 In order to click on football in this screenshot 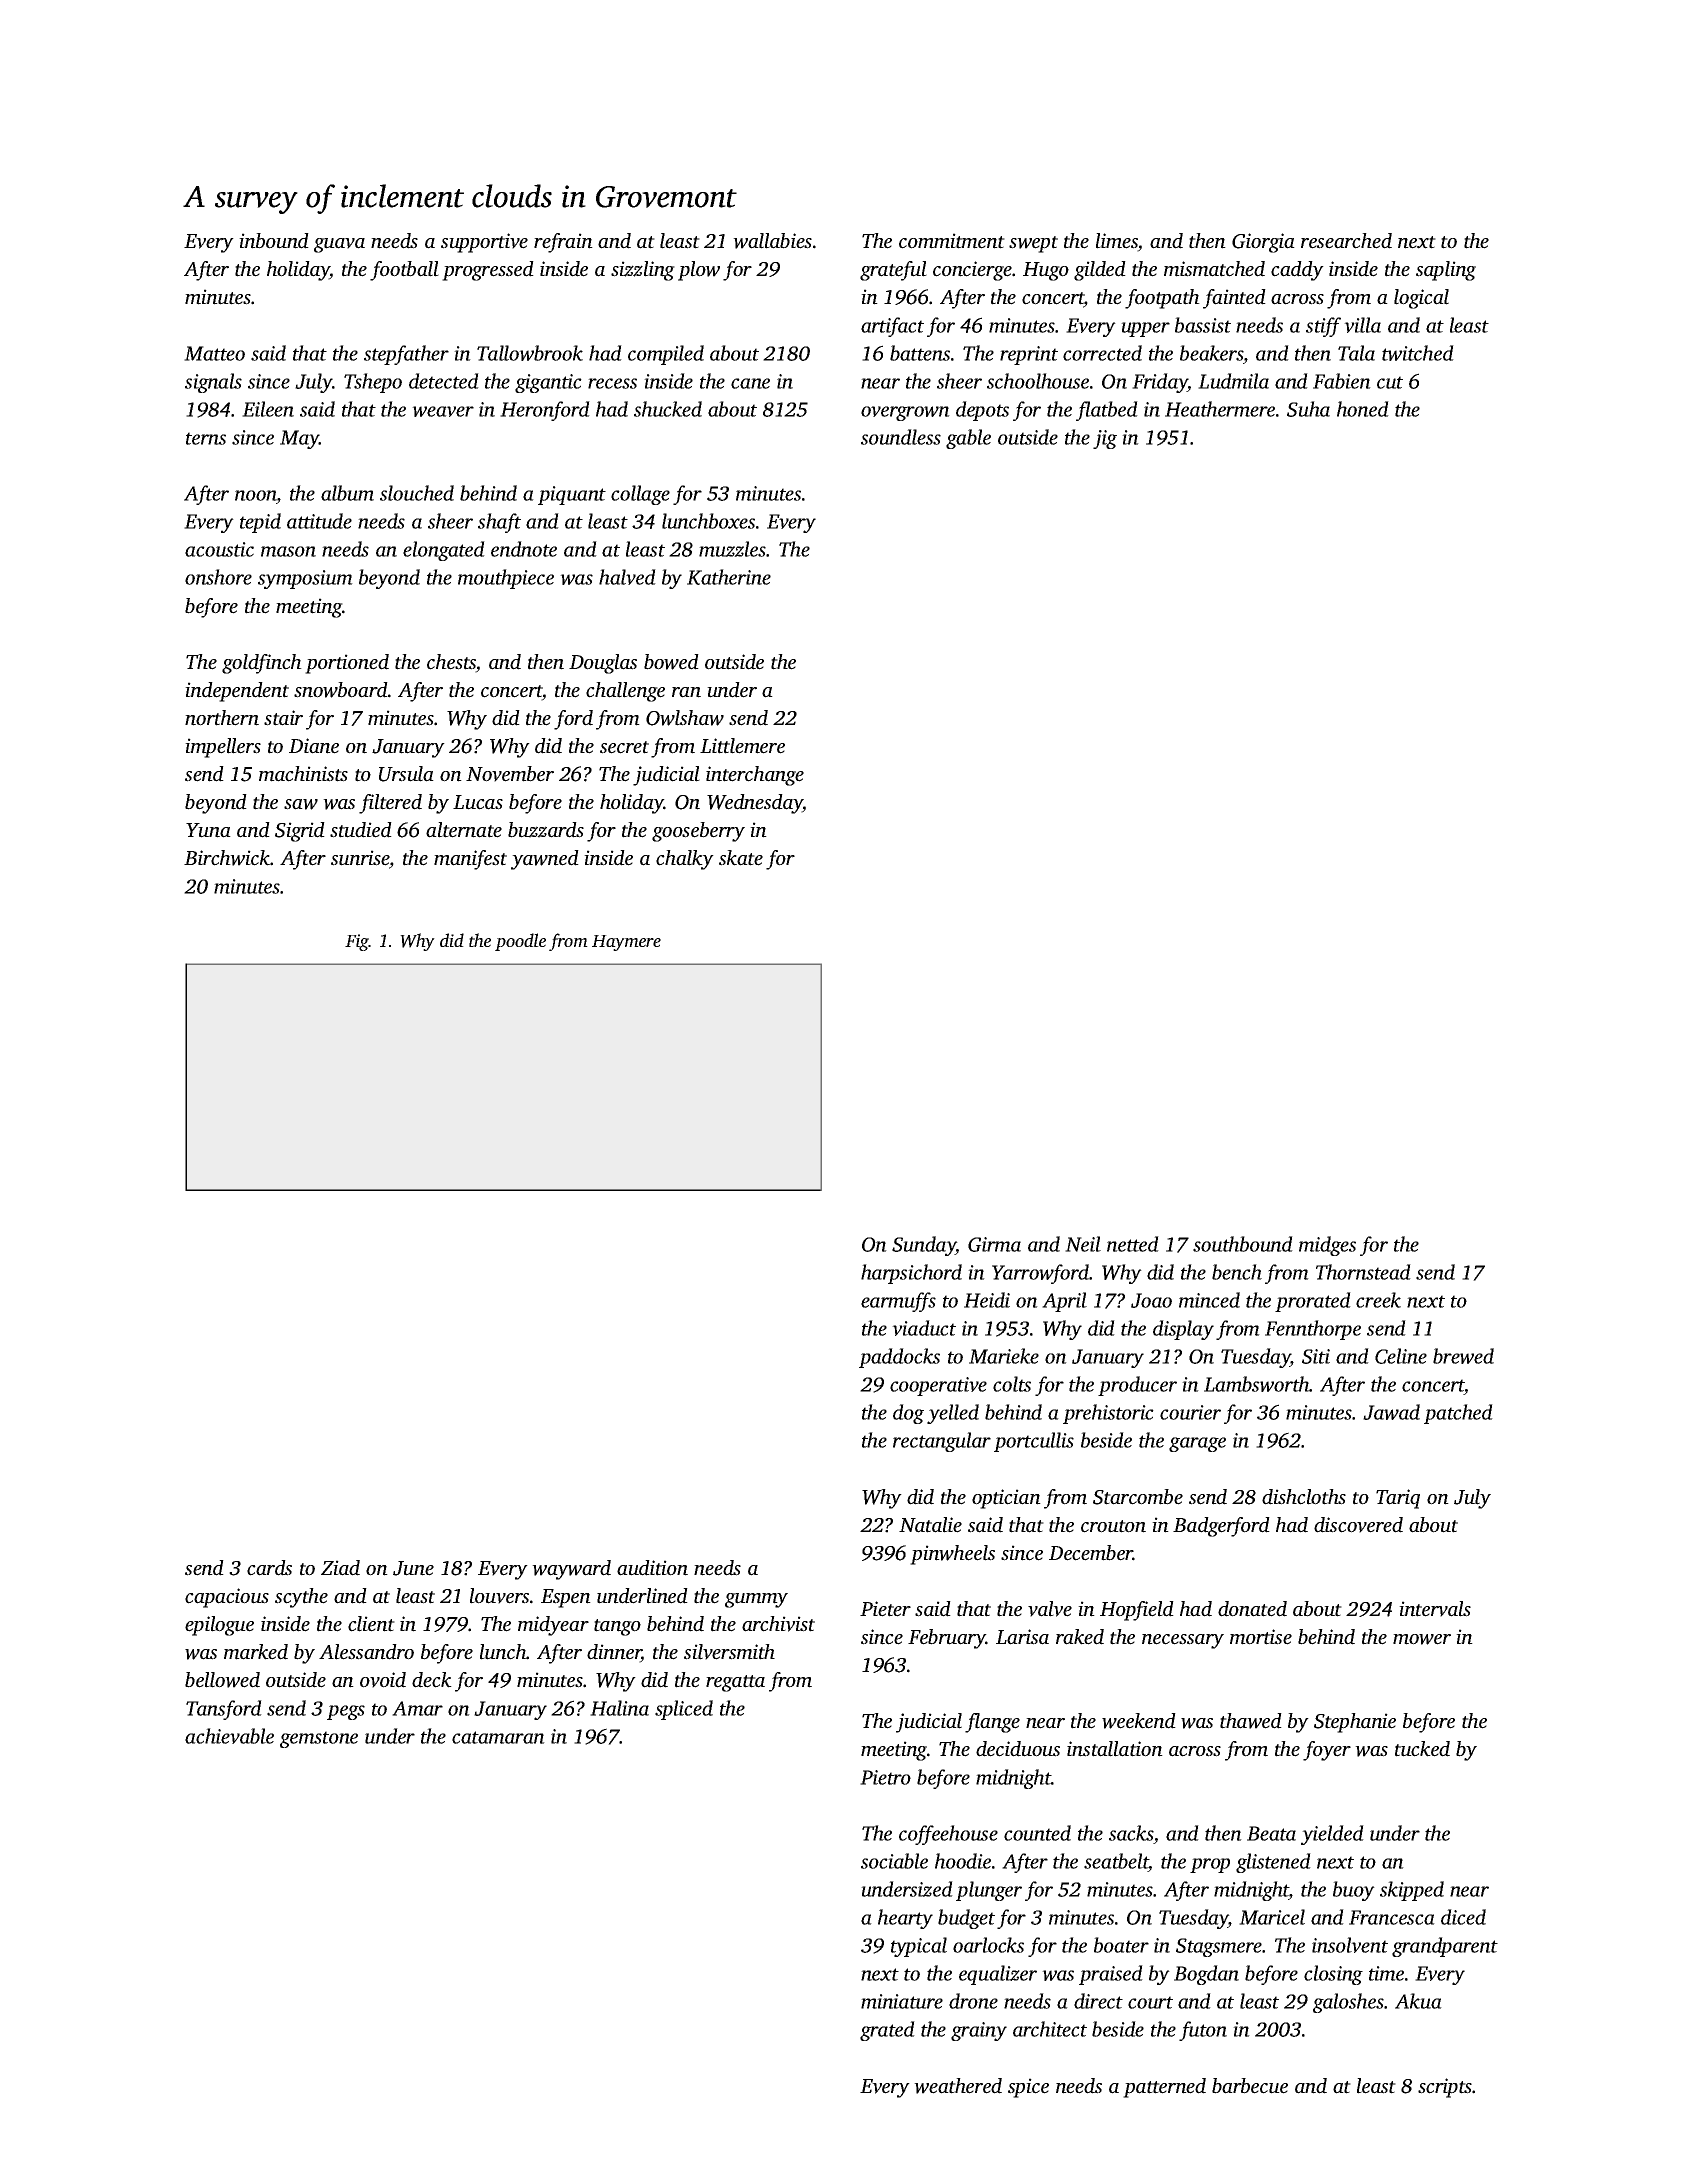, I will do `click(404, 271)`.
